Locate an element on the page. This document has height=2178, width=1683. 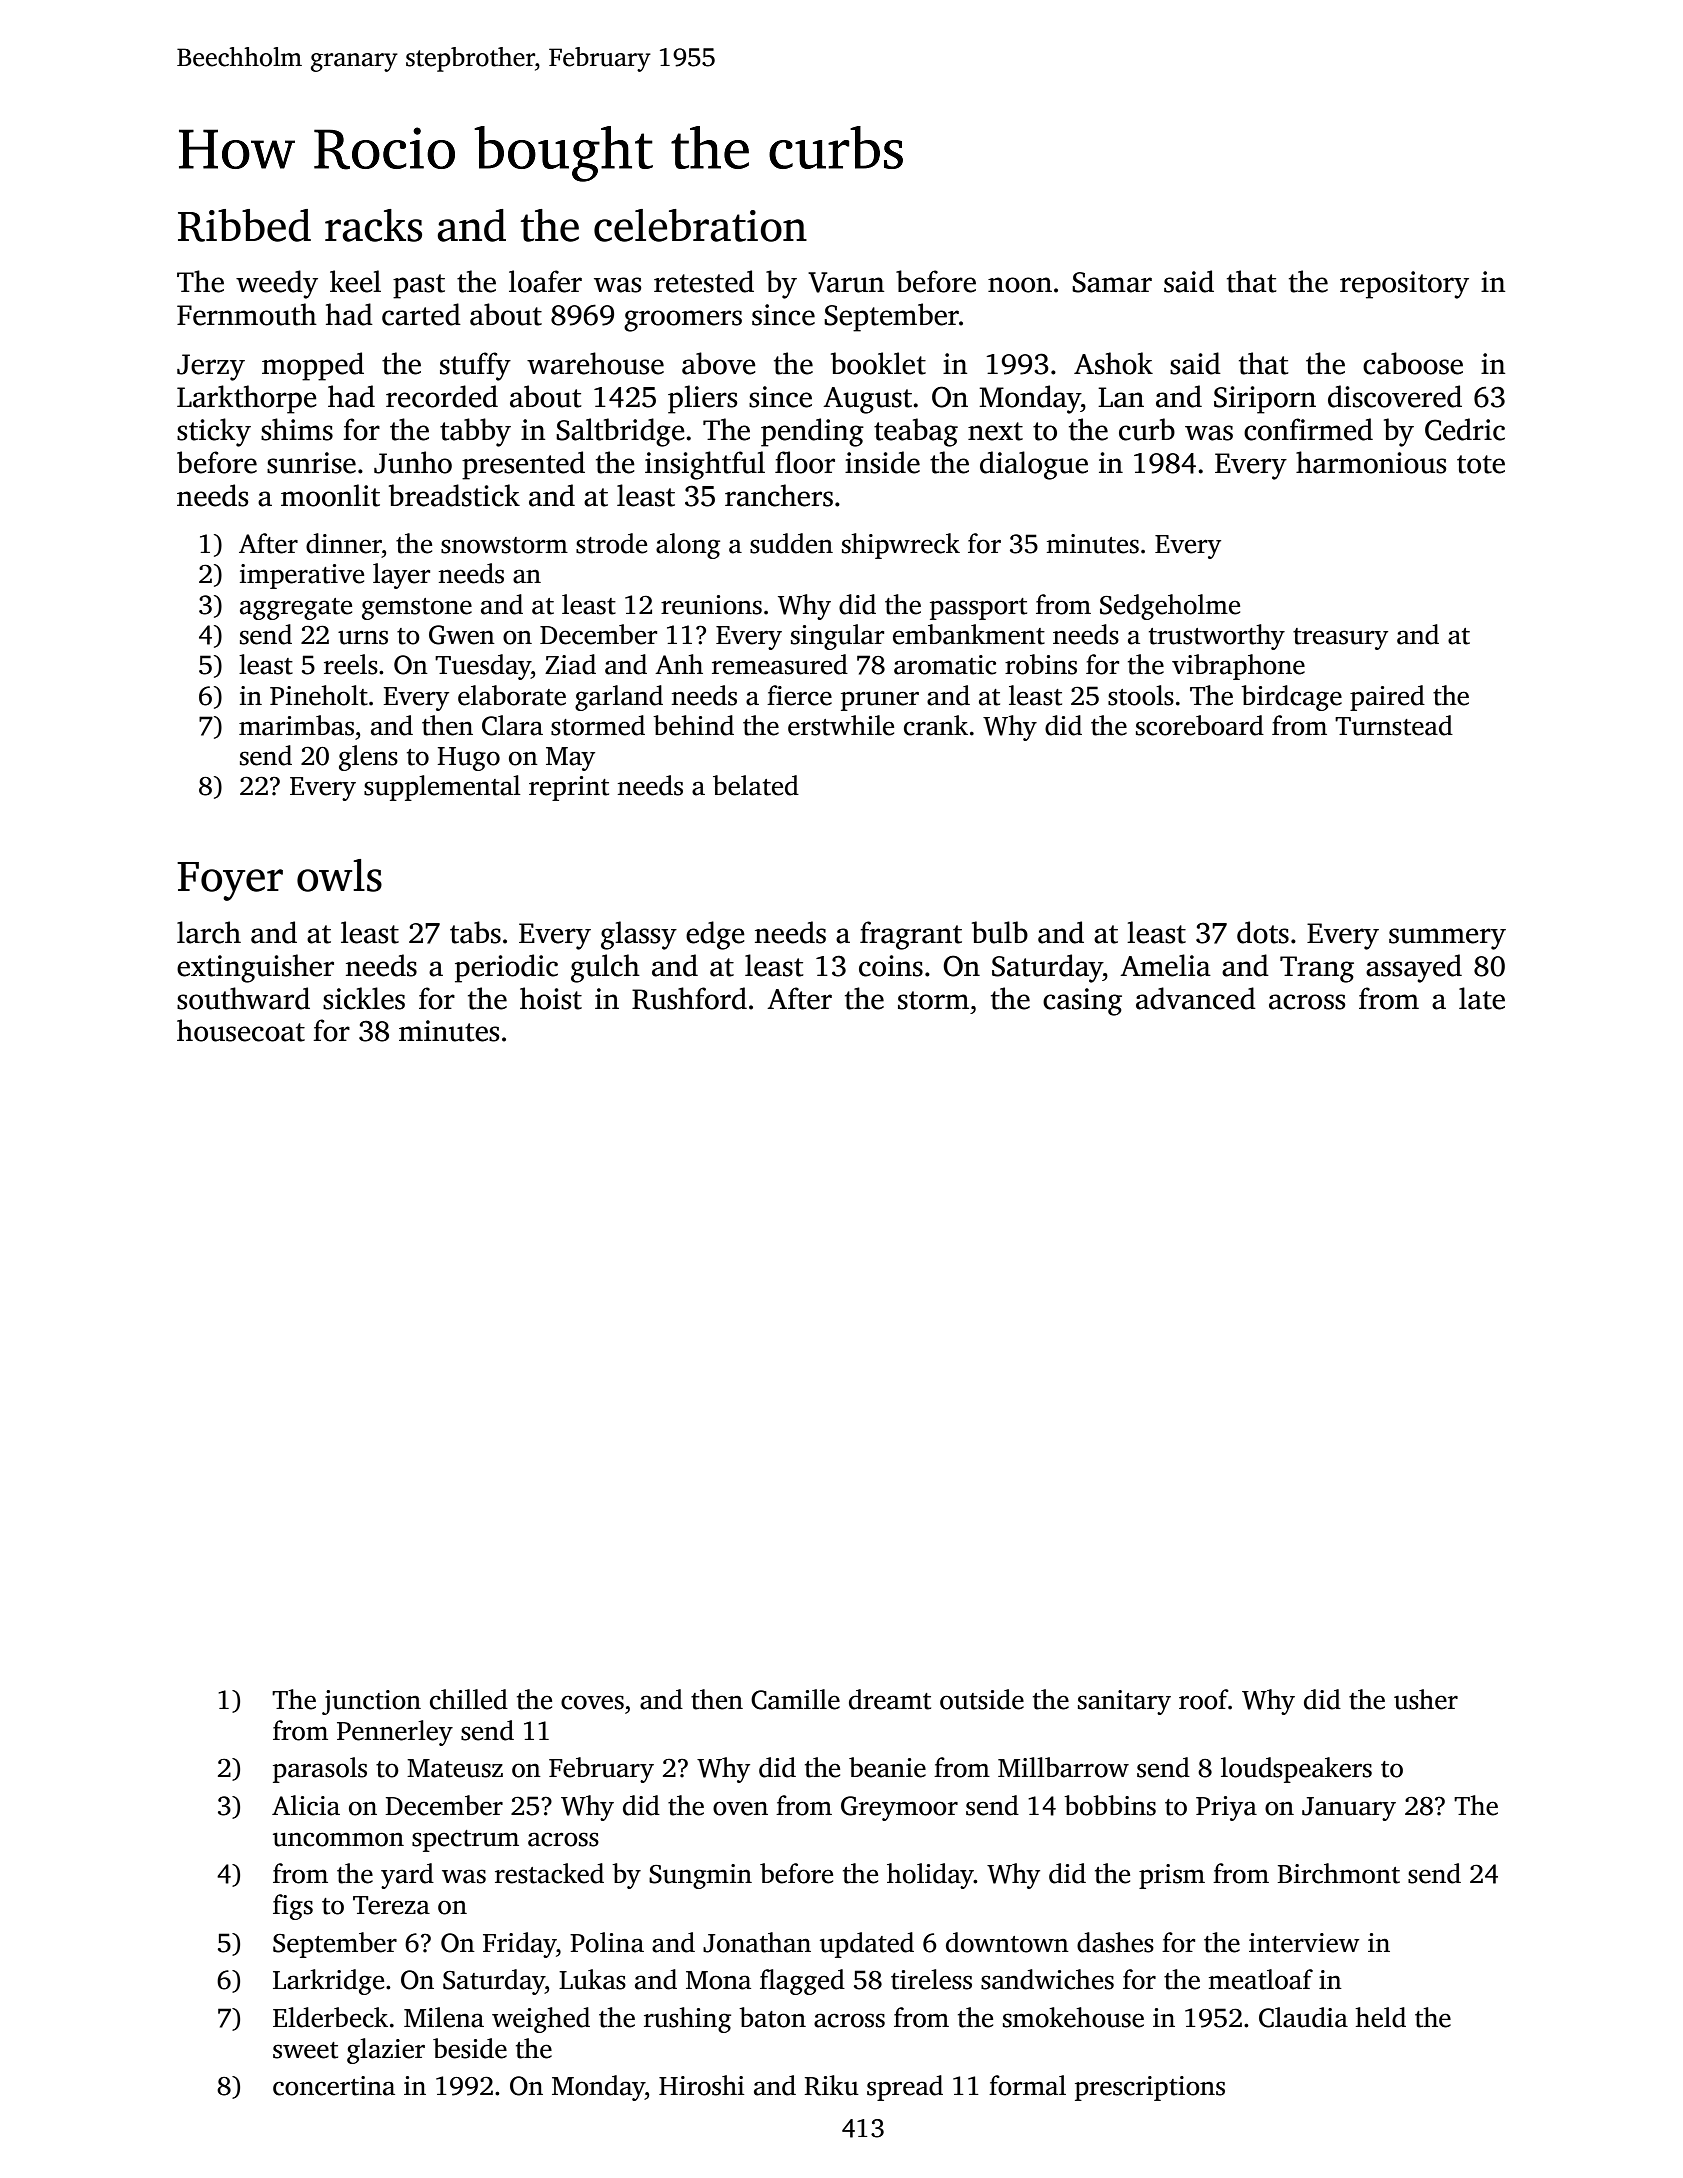
noon is located at coordinates (1020, 285).
